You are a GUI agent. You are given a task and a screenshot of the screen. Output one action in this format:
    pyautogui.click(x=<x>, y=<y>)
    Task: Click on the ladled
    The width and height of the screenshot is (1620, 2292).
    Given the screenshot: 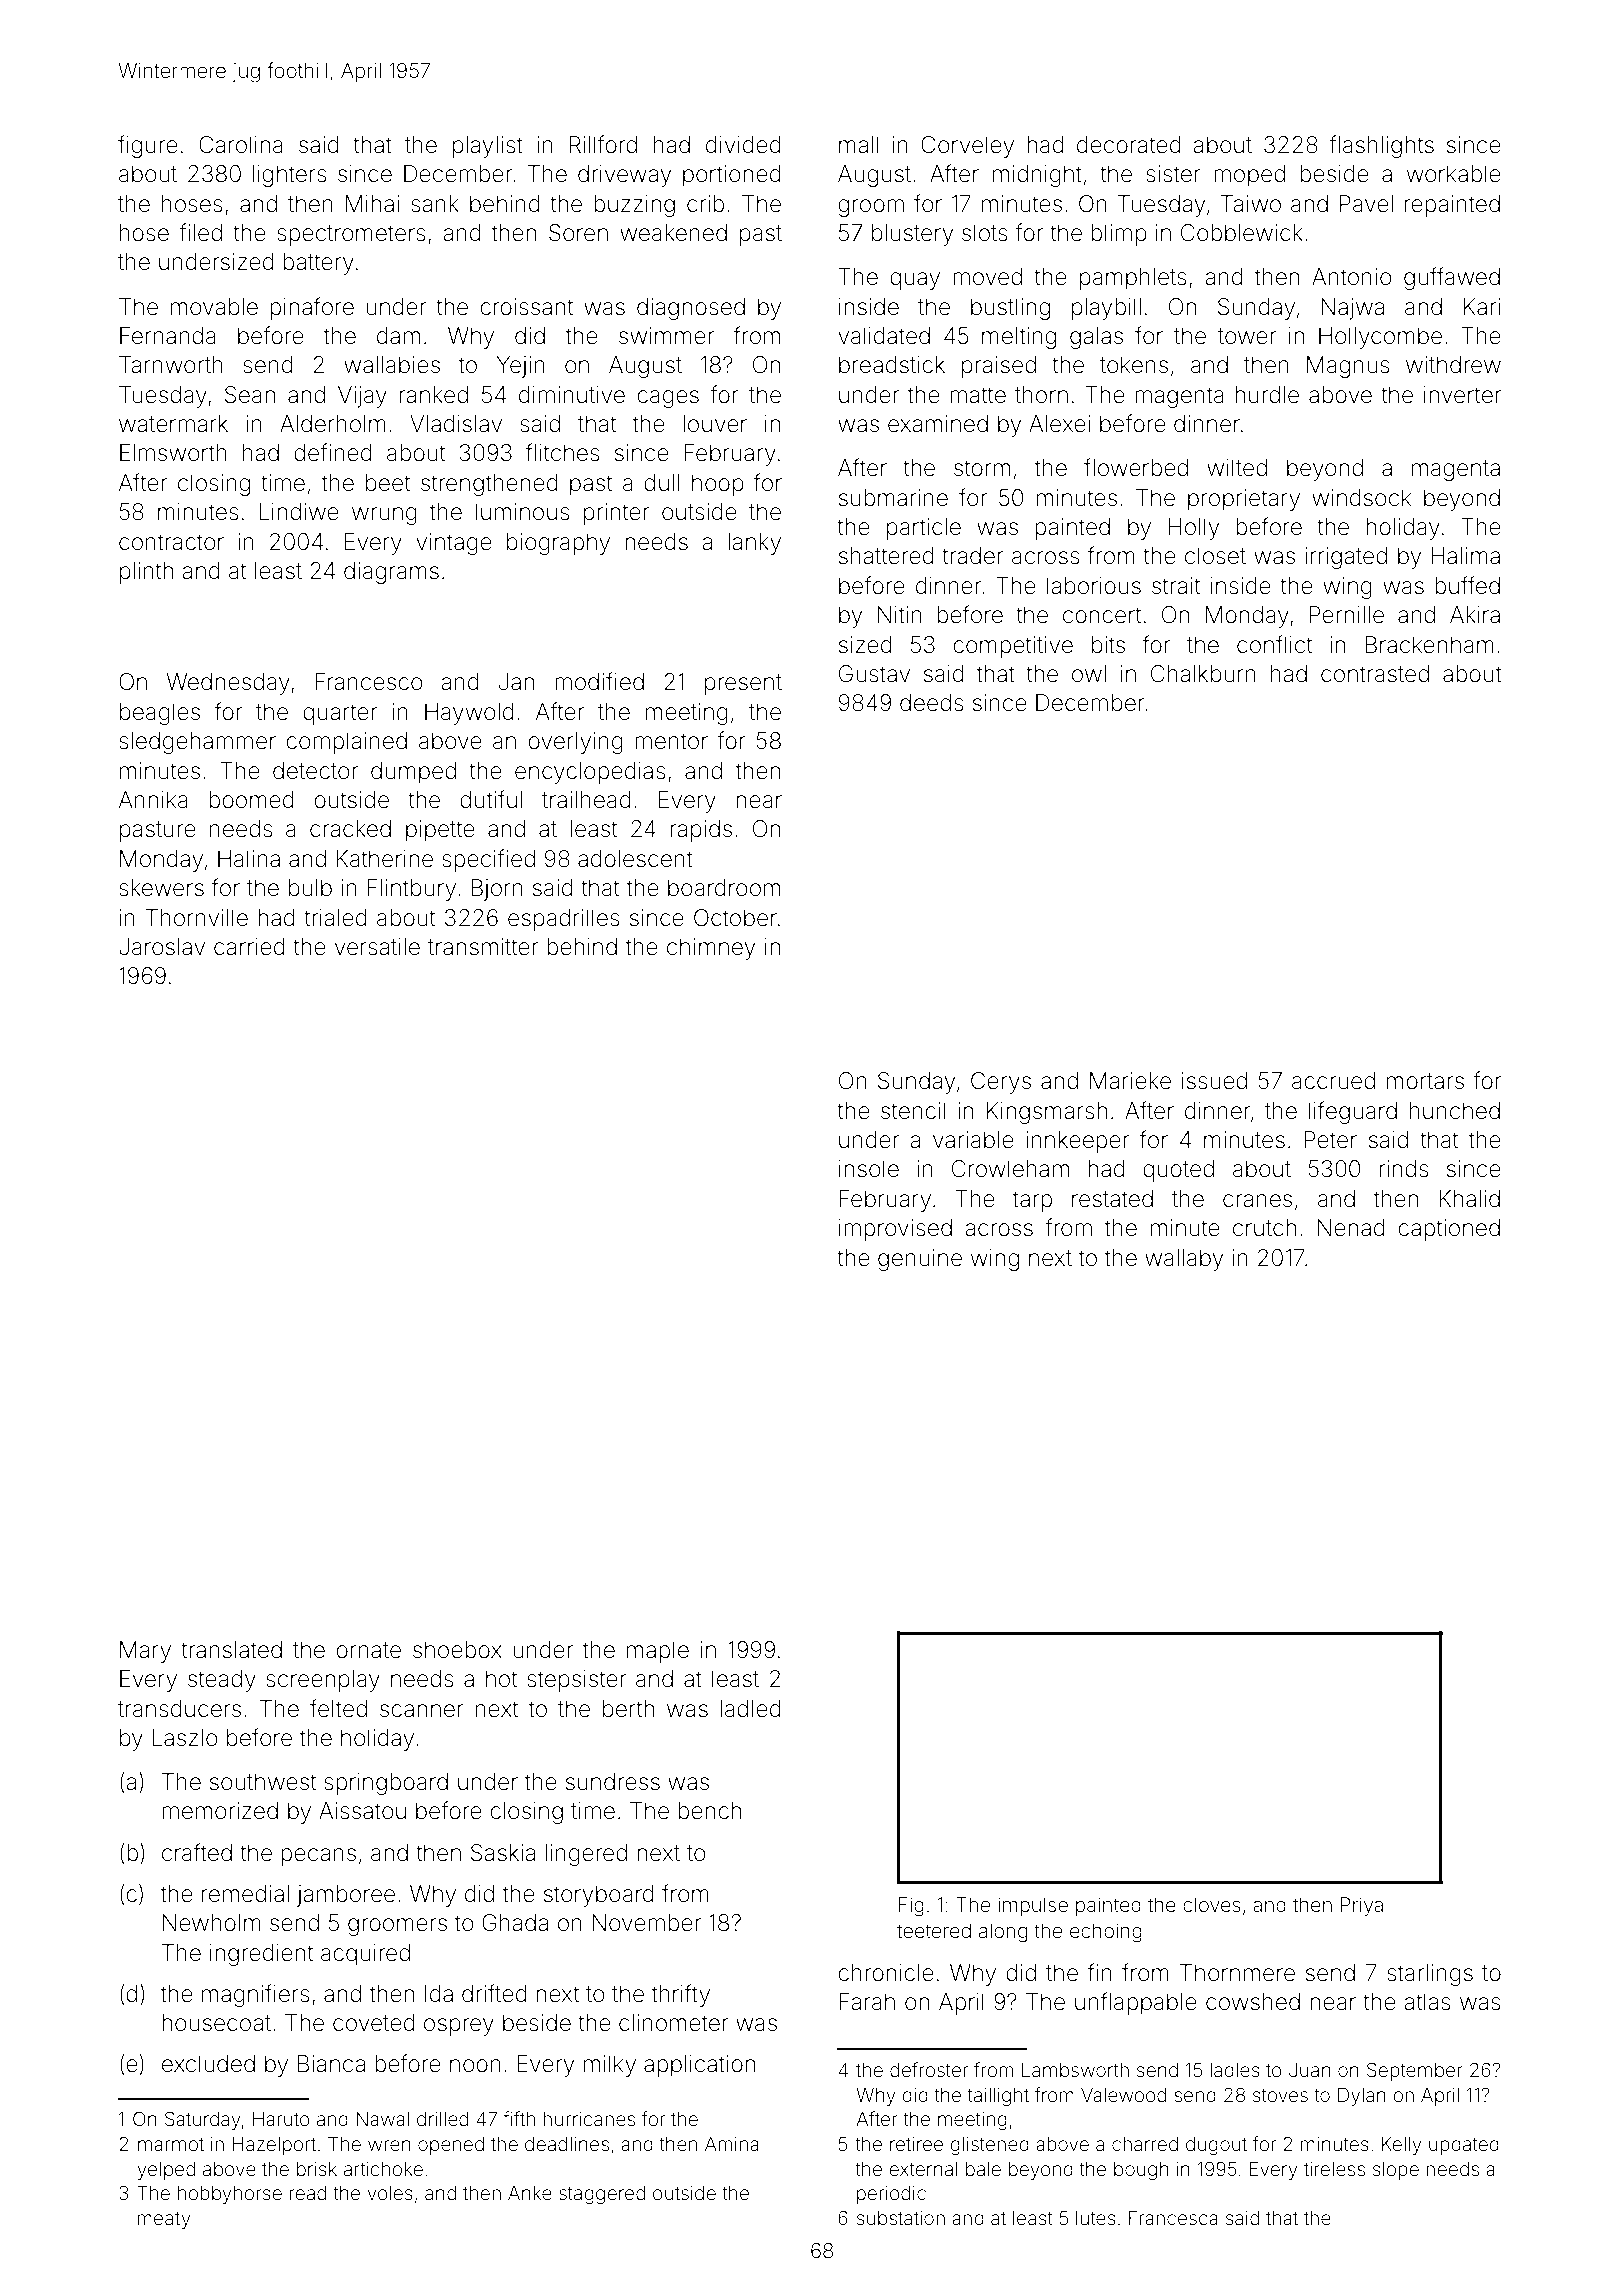 What is the action you would take?
    pyautogui.click(x=750, y=1709)
